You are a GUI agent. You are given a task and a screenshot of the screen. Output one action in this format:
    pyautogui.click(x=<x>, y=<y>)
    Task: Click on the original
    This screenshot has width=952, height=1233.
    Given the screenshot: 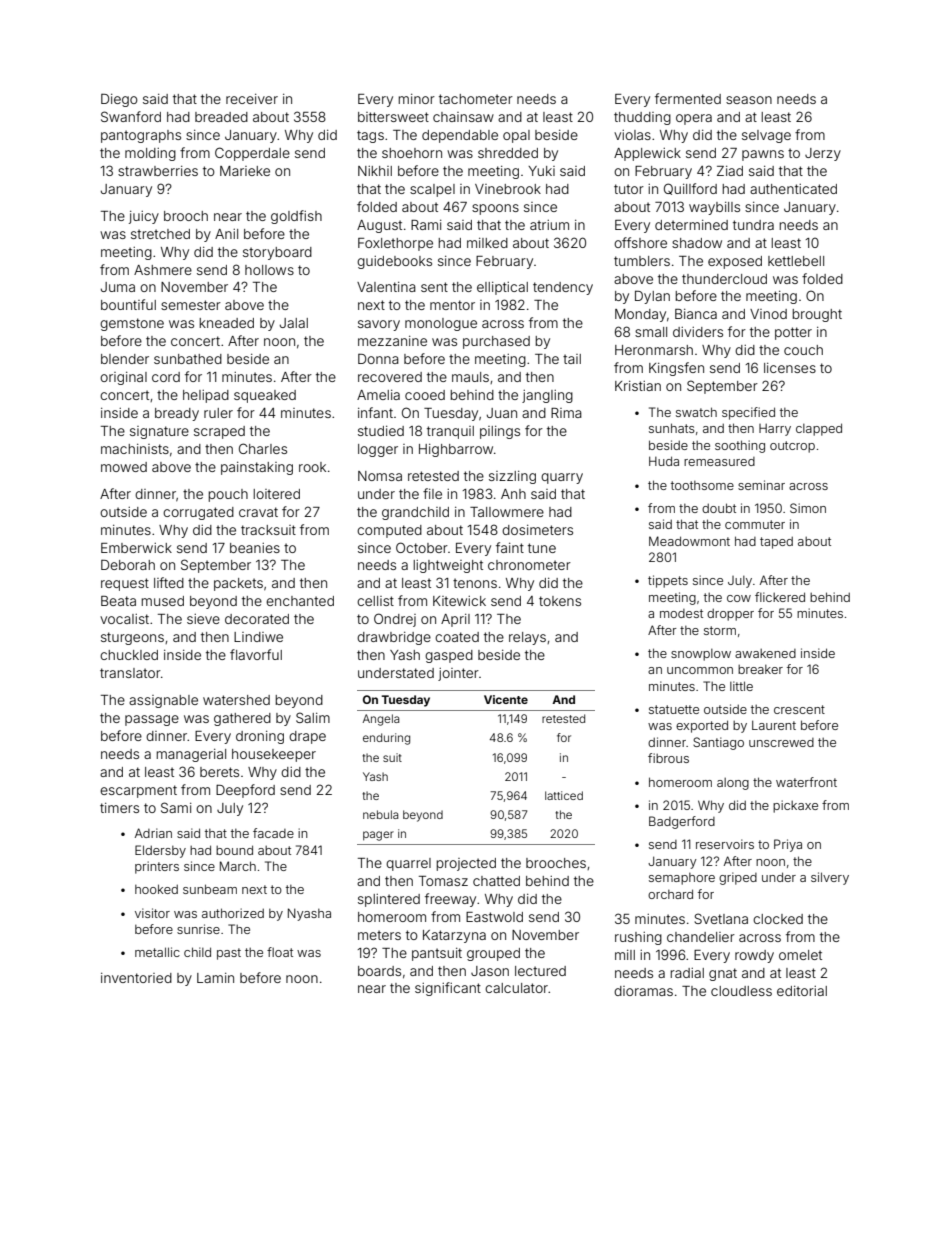 What is the action you would take?
    pyautogui.click(x=123, y=378)
